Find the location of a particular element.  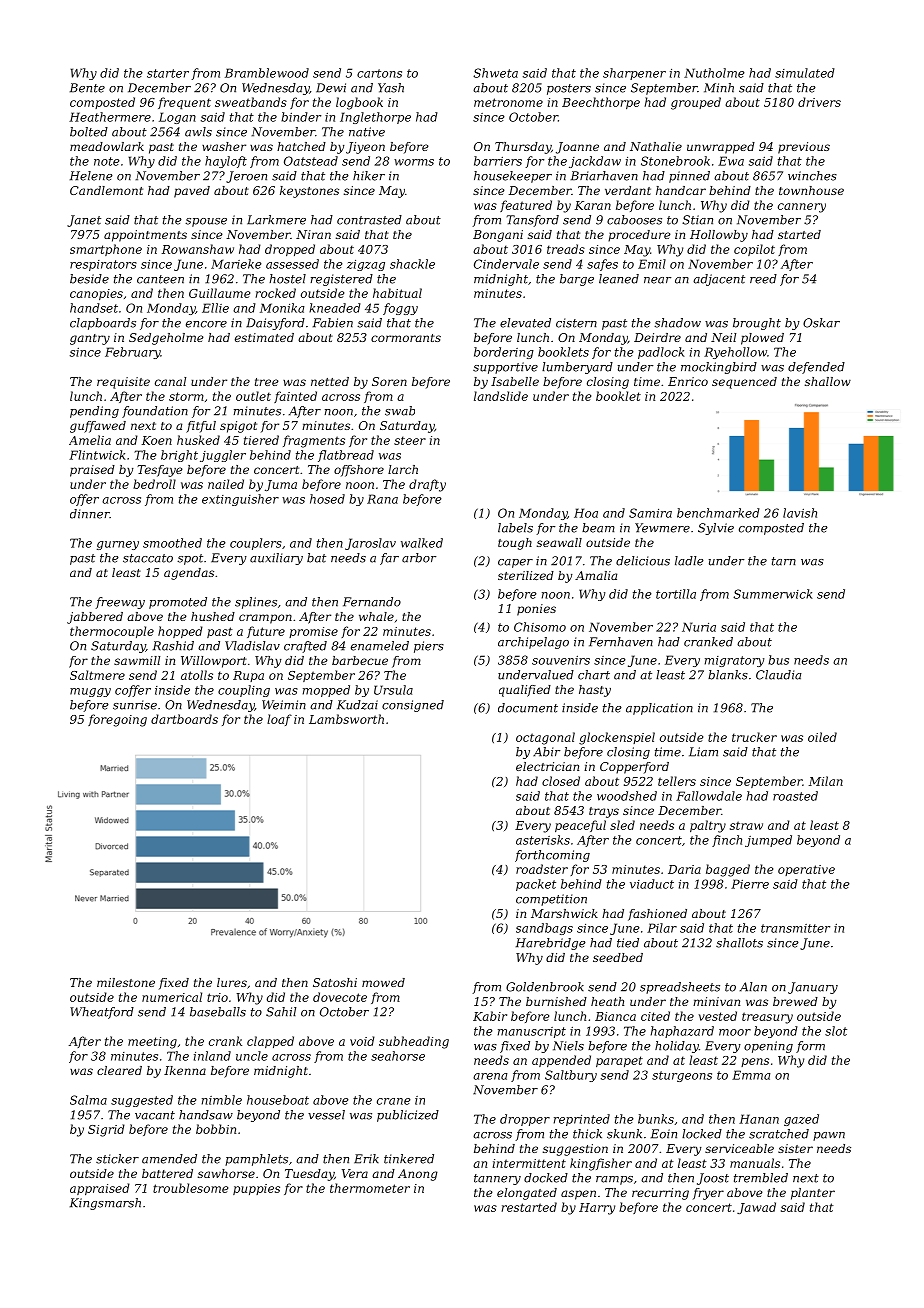

souvenirs is located at coordinates (561, 660).
